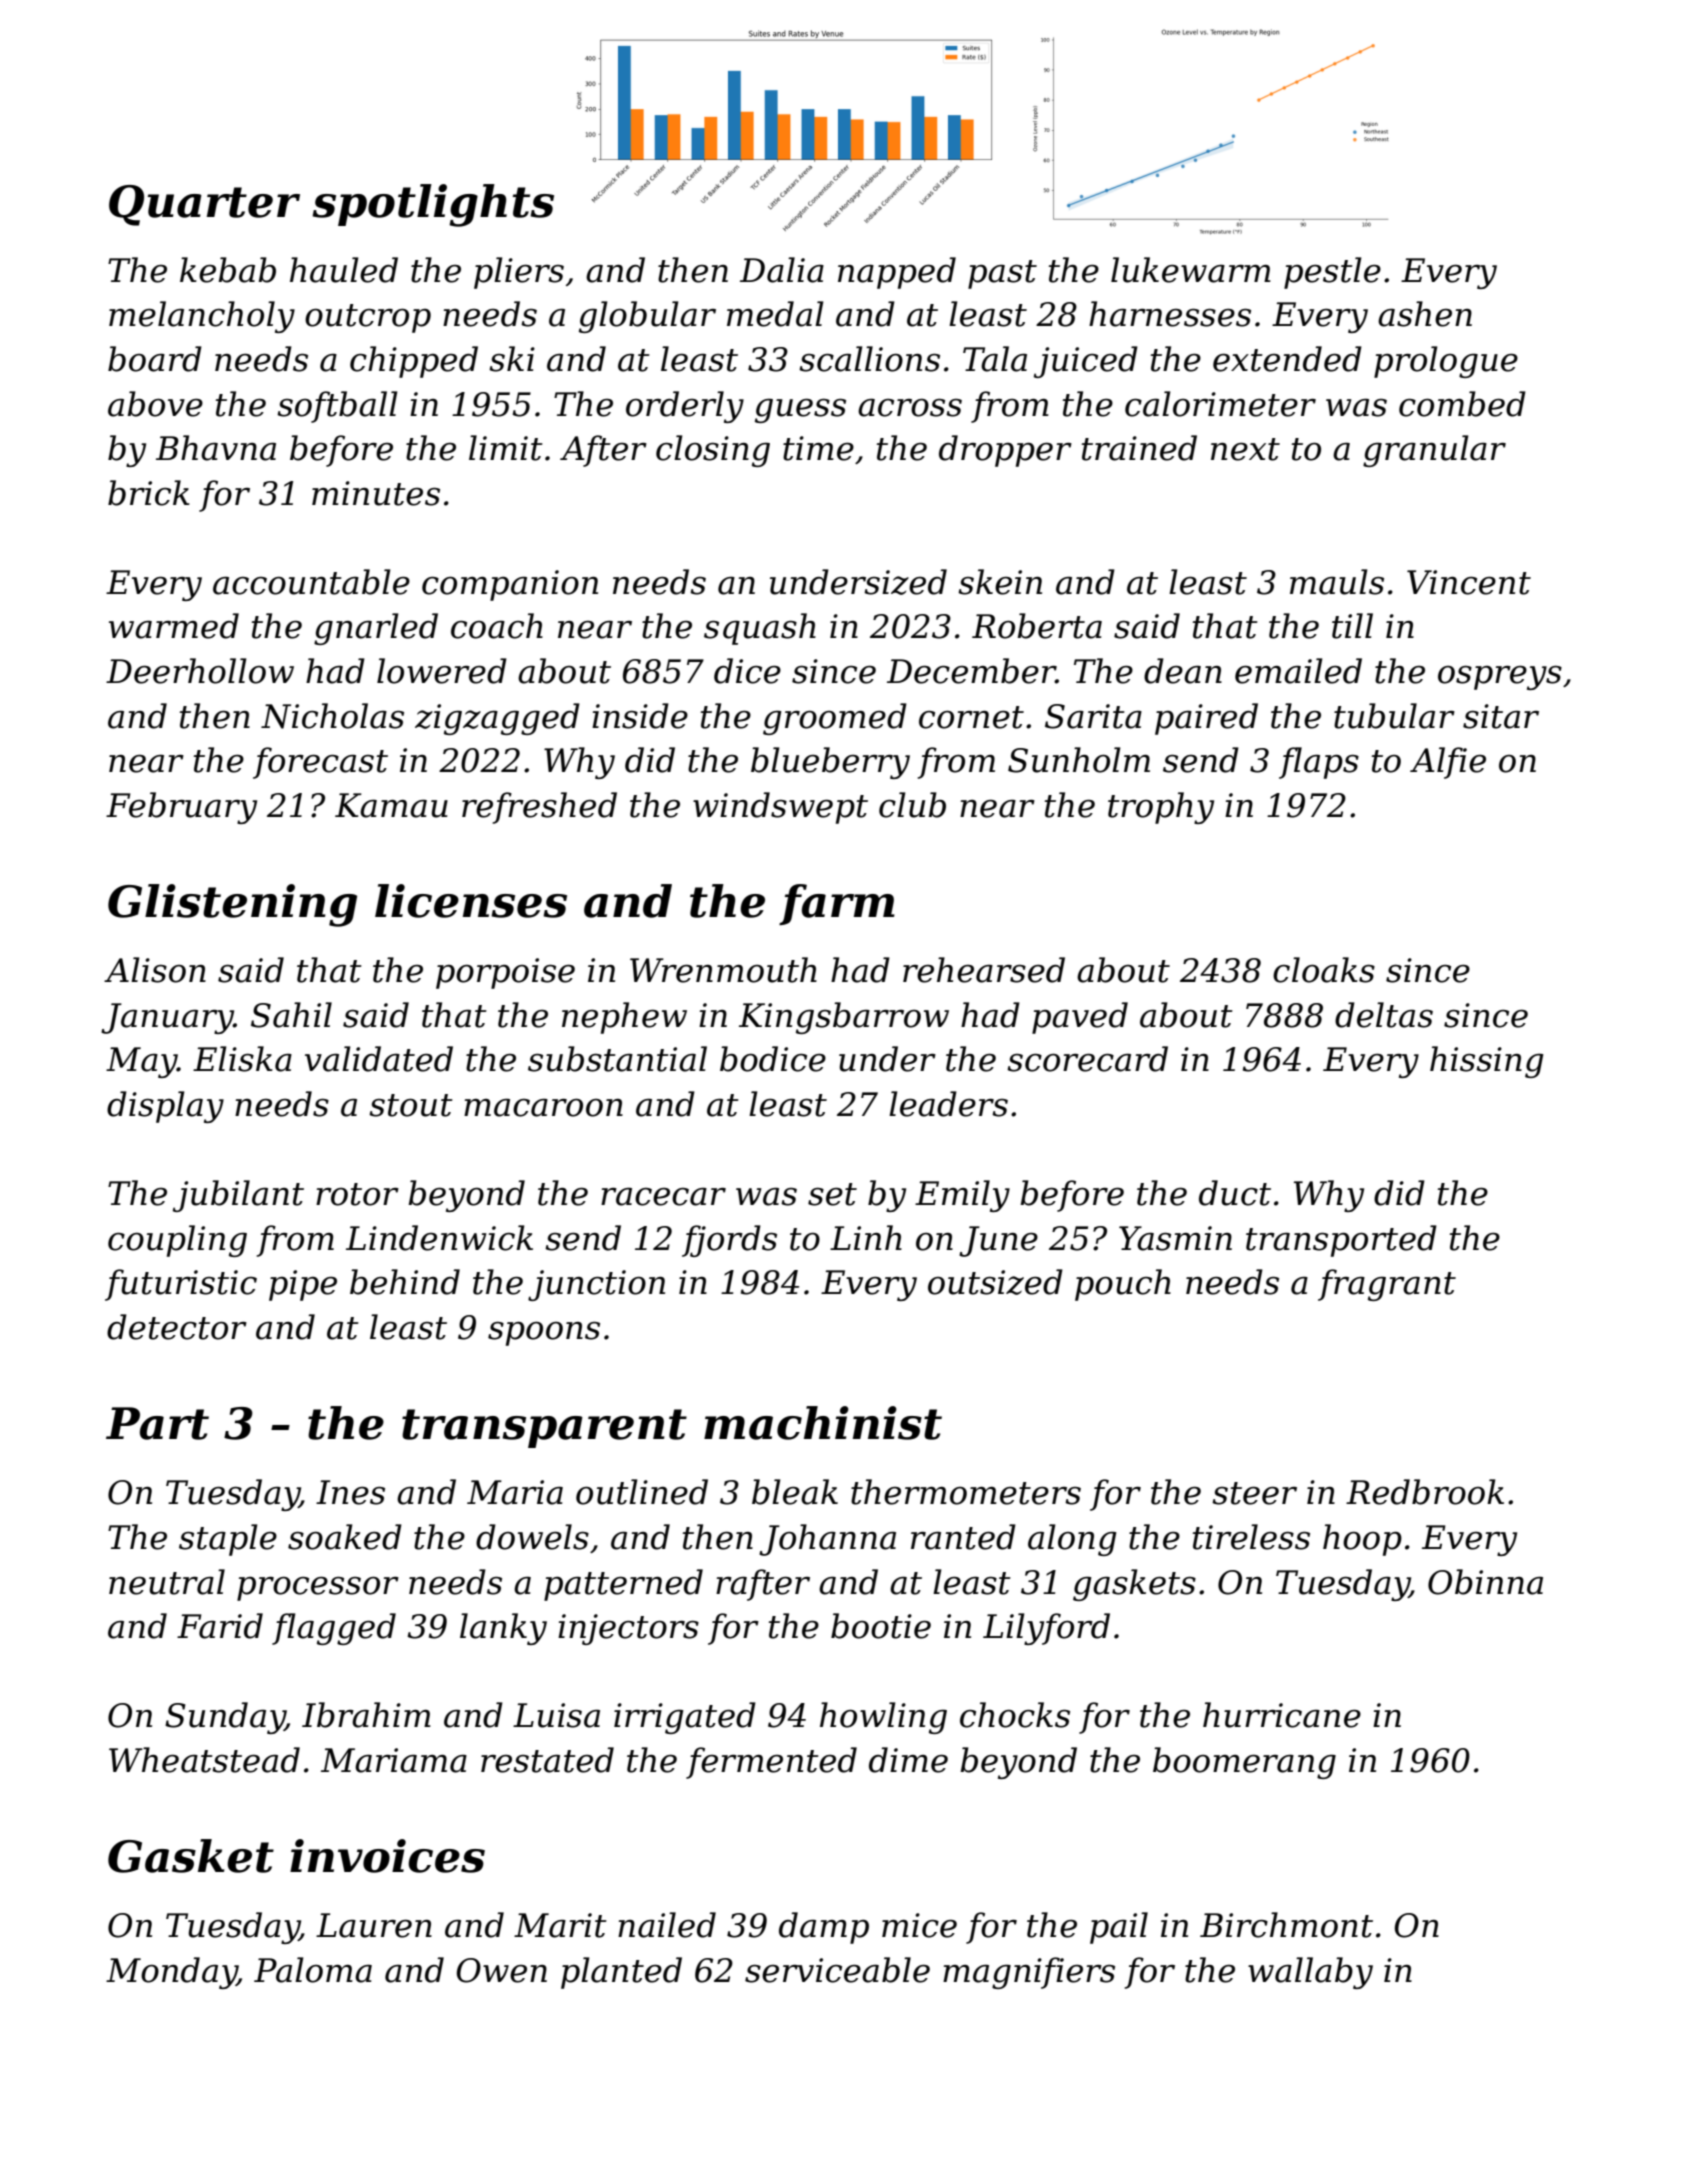  What do you see at coordinates (1254, 1493) in the page?
I see `steer` at bounding box center [1254, 1493].
